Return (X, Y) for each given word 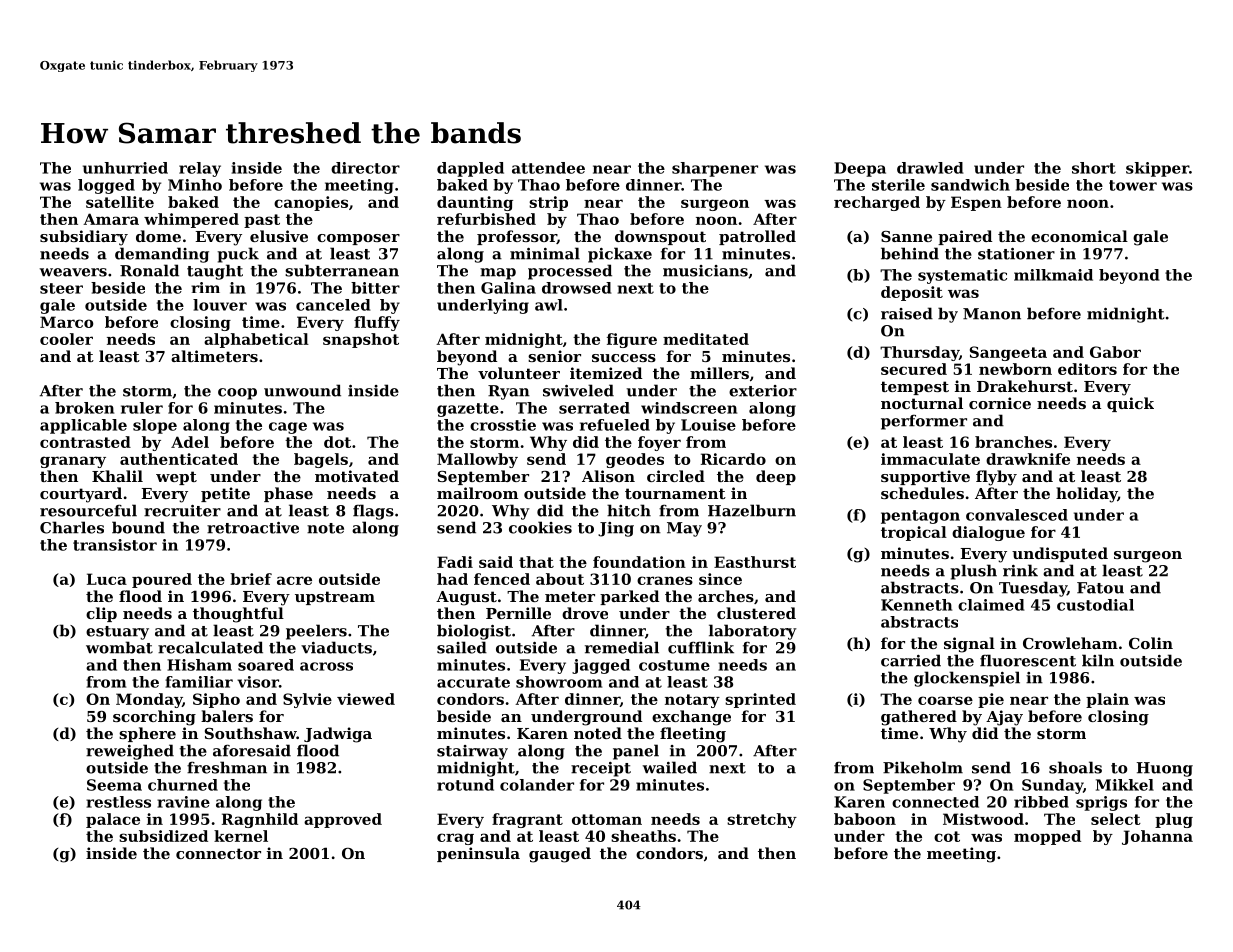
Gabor (1115, 352)
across (326, 666)
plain (1107, 700)
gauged (560, 855)
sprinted (760, 700)
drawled (930, 168)
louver (220, 305)
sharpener (715, 169)
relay (200, 169)
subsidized (163, 836)
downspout (660, 237)
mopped (1047, 837)
